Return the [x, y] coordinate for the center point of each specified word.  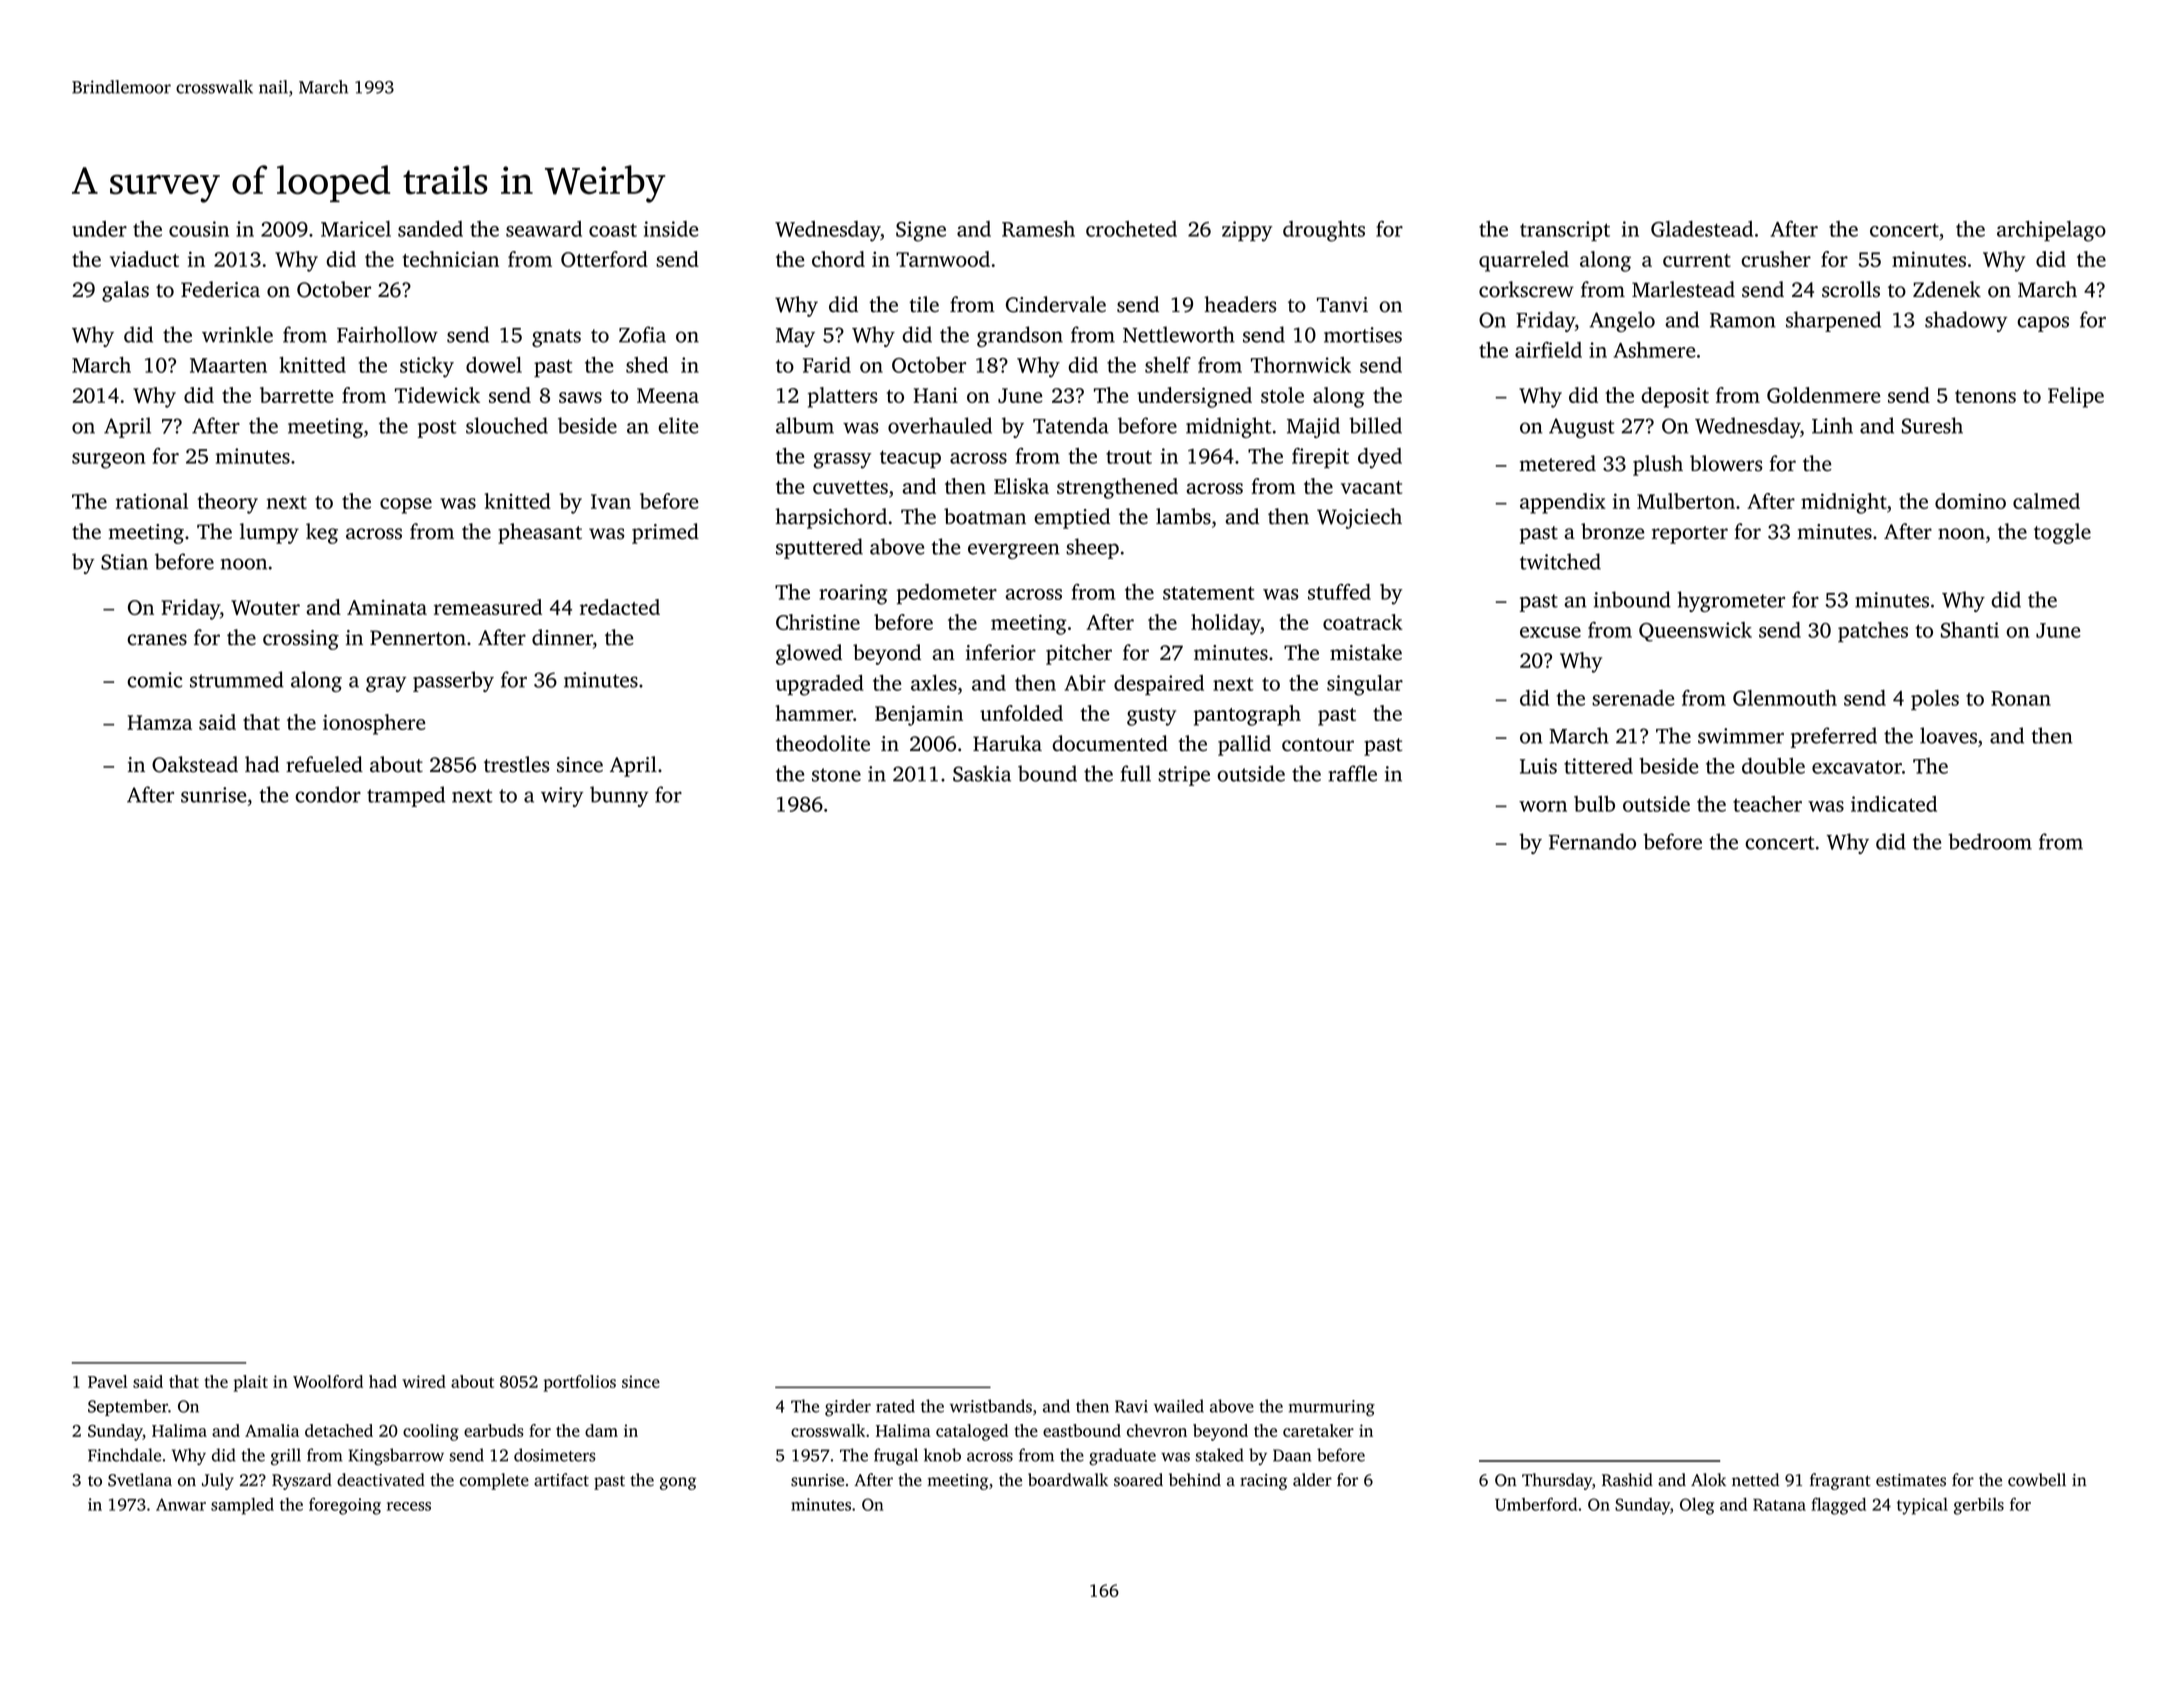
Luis [1538, 766]
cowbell [2037, 1480]
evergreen [1014, 551]
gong [678, 1483]
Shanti [1970, 630]
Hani [936, 395]
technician [451, 259]
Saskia [982, 773]
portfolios [580, 1383]
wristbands [991, 1406]
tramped [406, 796]
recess [409, 1506]
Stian [124, 562]
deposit [1675, 397]
